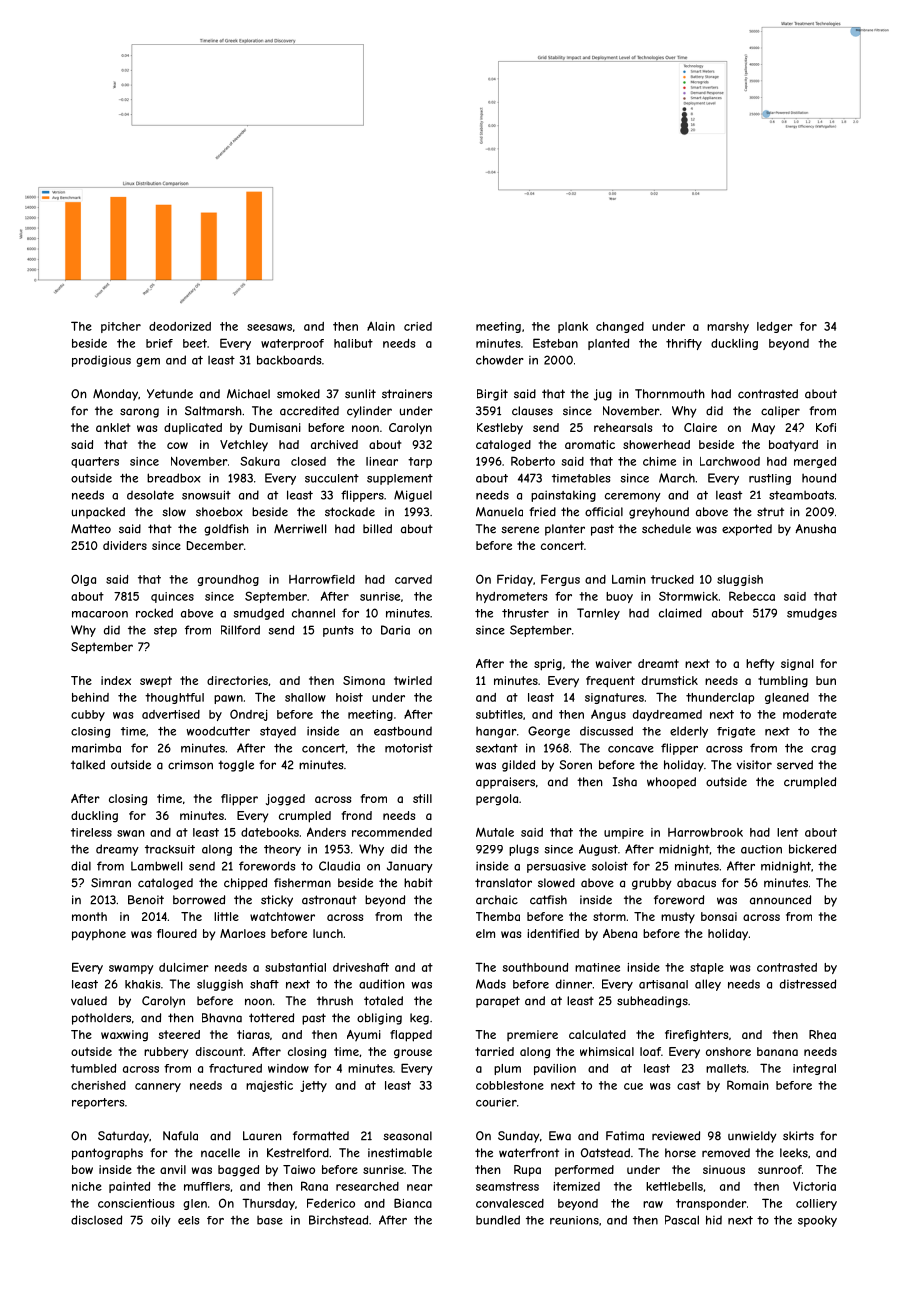  Describe the element at coordinates (270, 832) in the document. I see `datebooks` at that location.
